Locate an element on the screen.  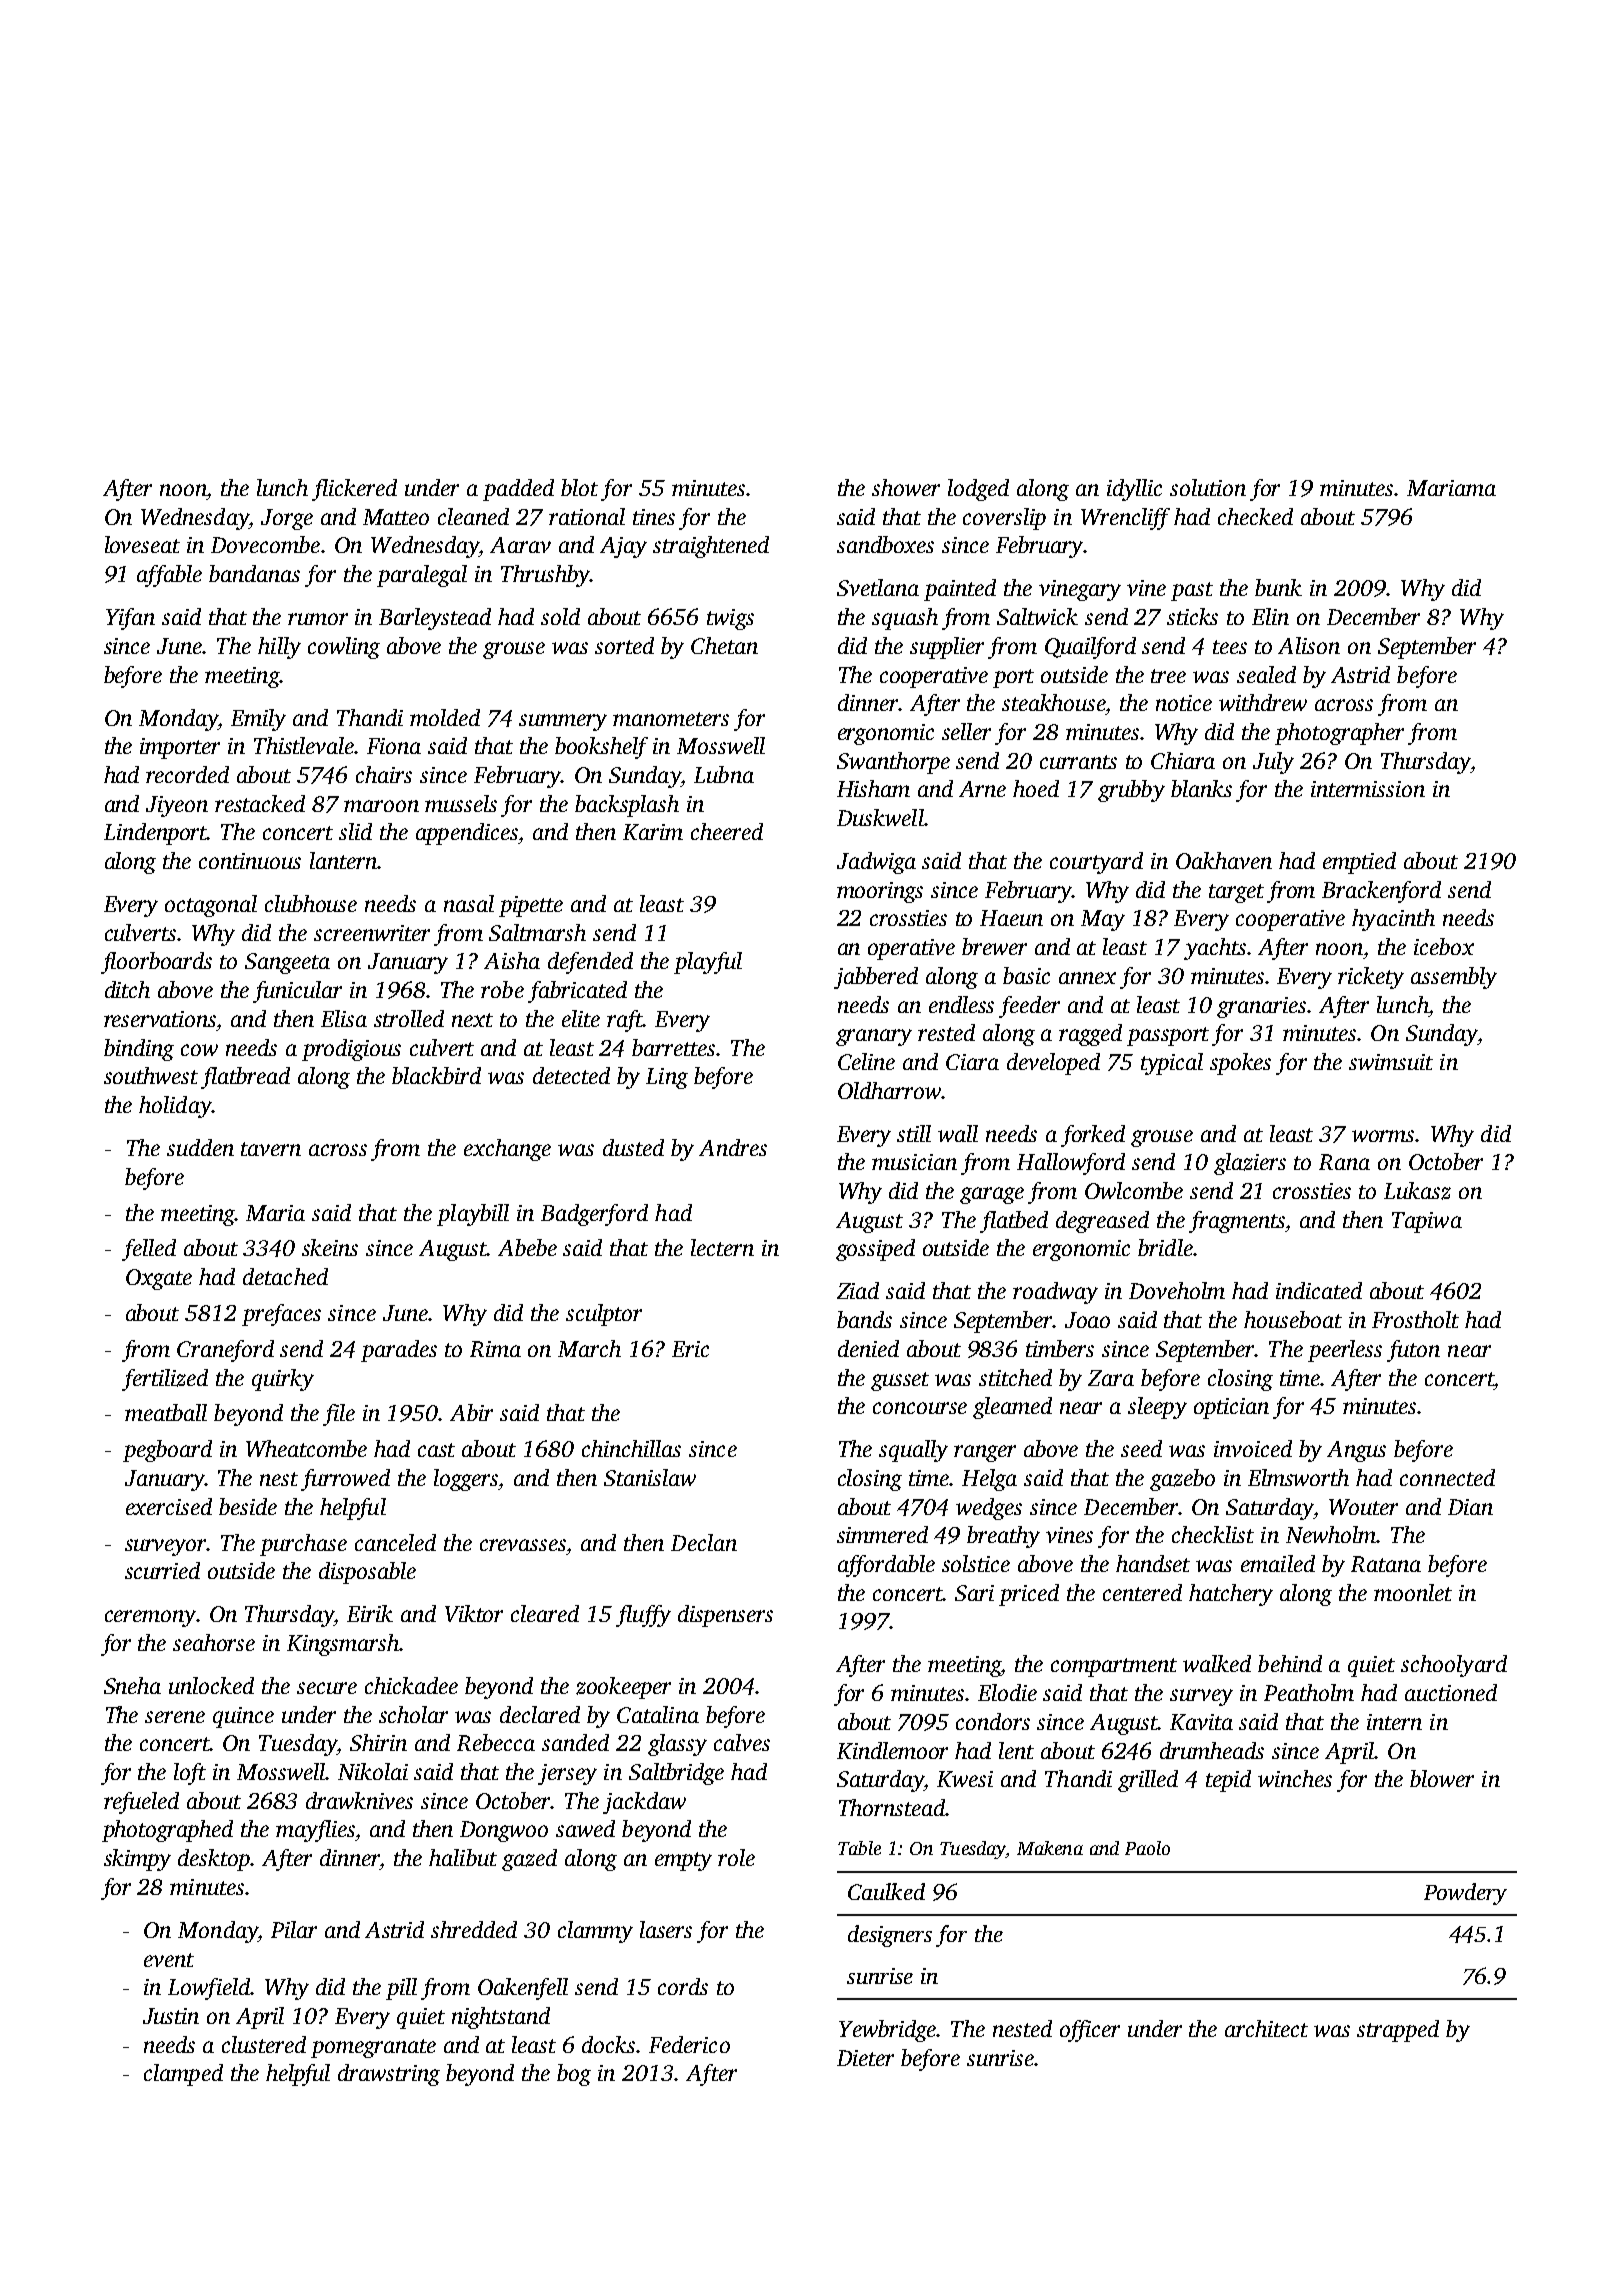
Dian is located at coordinates (1470, 1507).
